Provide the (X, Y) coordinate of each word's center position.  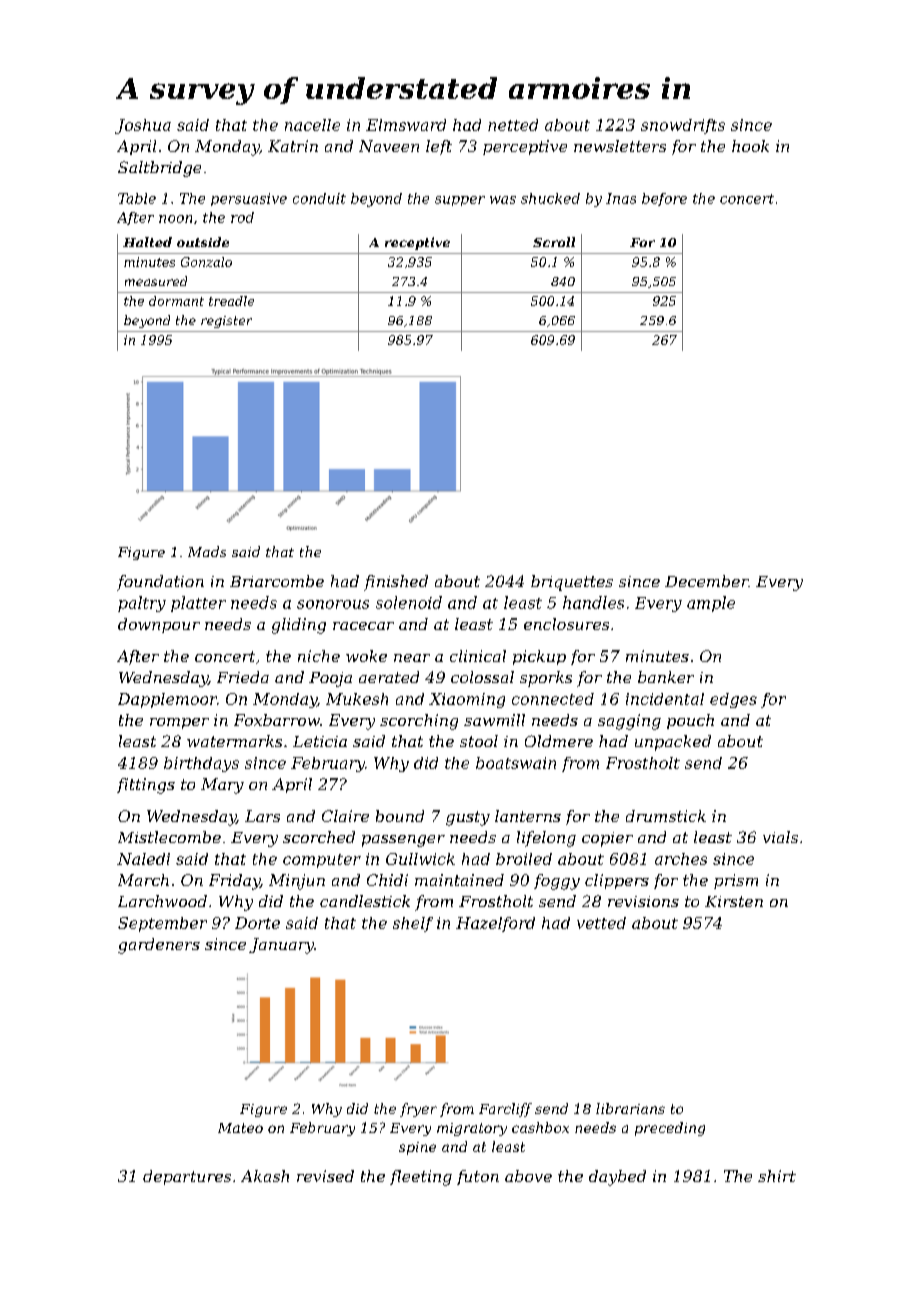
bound (400, 816)
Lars (262, 816)
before (664, 199)
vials (780, 837)
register (226, 322)
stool (479, 741)
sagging (629, 722)
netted (513, 125)
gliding (299, 626)
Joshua (143, 126)
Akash (265, 1176)
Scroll (554, 242)
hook (750, 146)
